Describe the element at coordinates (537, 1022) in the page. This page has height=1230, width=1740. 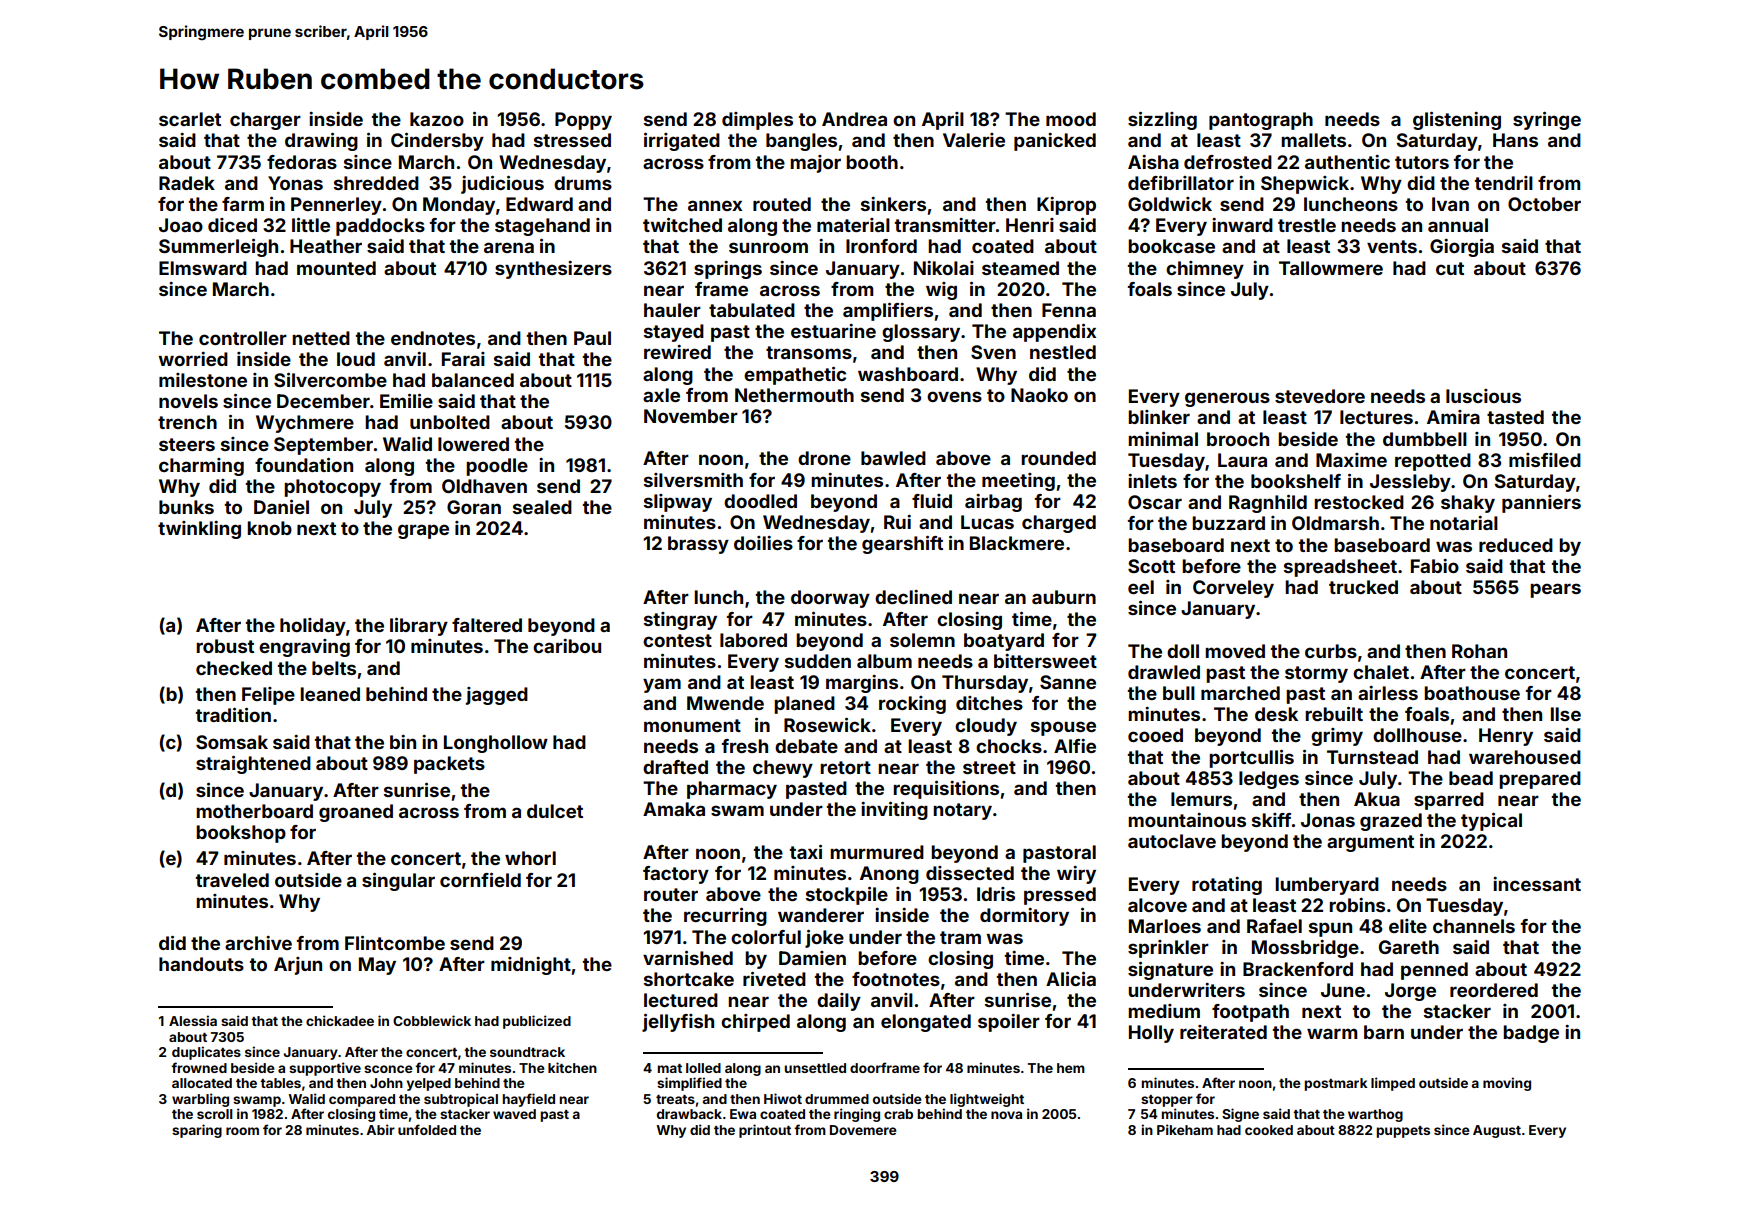
I see `publicized` at that location.
